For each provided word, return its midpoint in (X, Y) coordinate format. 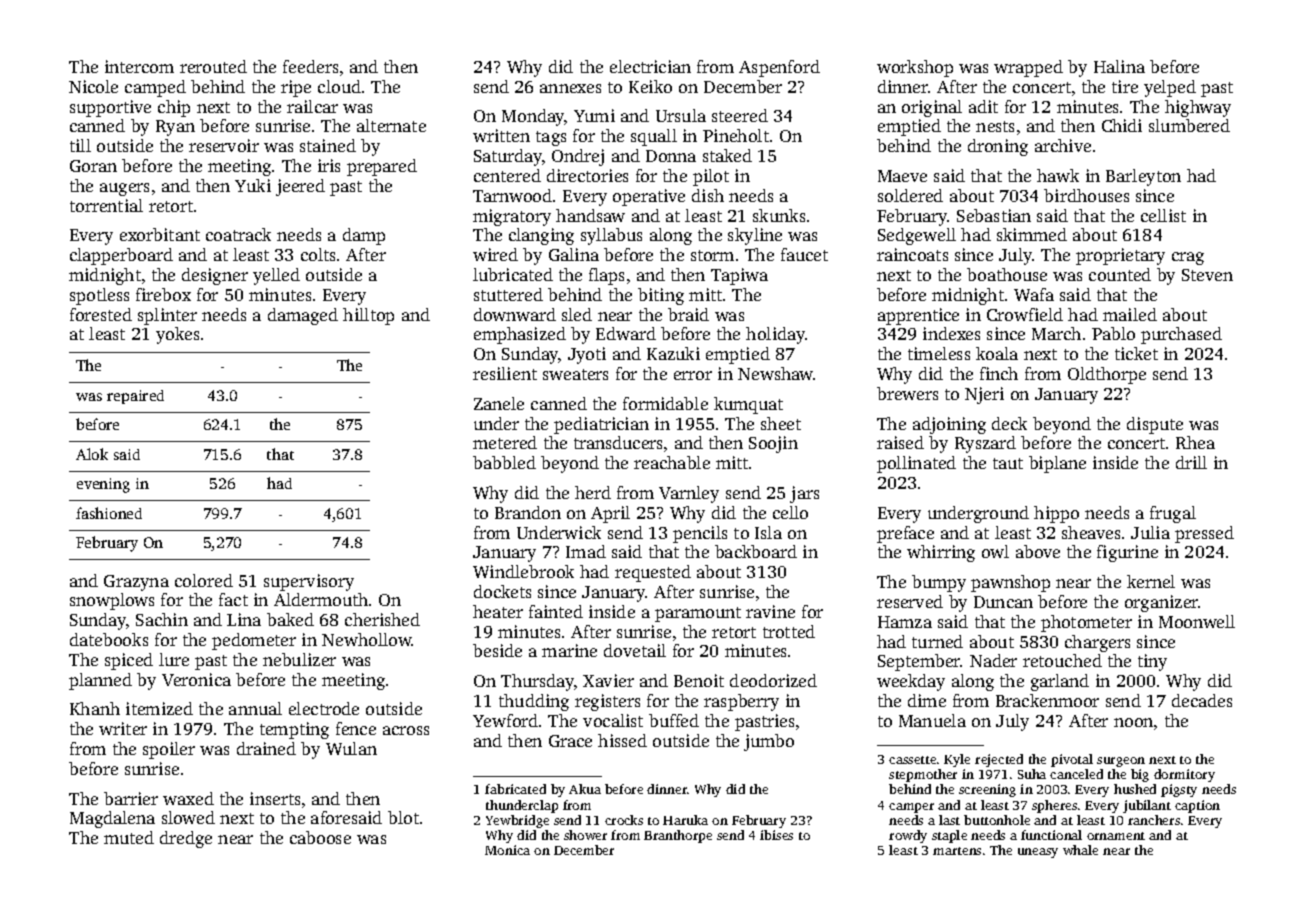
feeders (310, 66)
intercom (139, 66)
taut (1008, 463)
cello (790, 512)
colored (204, 580)
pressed (1204, 534)
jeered (300, 187)
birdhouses (1086, 195)
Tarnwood (512, 195)
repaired (135, 397)
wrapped (1028, 68)
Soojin (773, 444)
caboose (320, 837)
